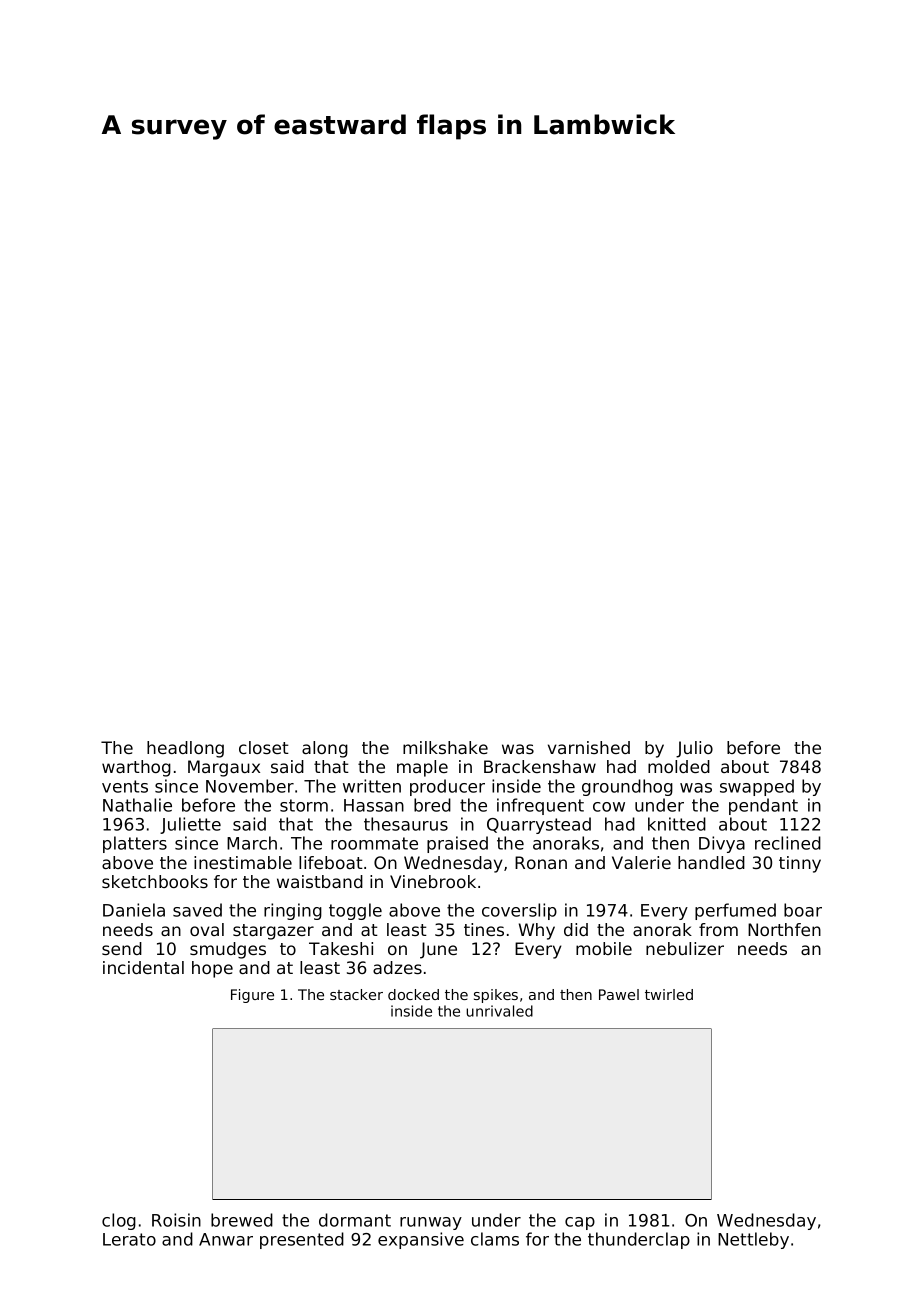 The width and height of the screenshot is (924, 1308). What do you see at coordinates (457, 844) in the screenshot?
I see `praised` at bounding box center [457, 844].
